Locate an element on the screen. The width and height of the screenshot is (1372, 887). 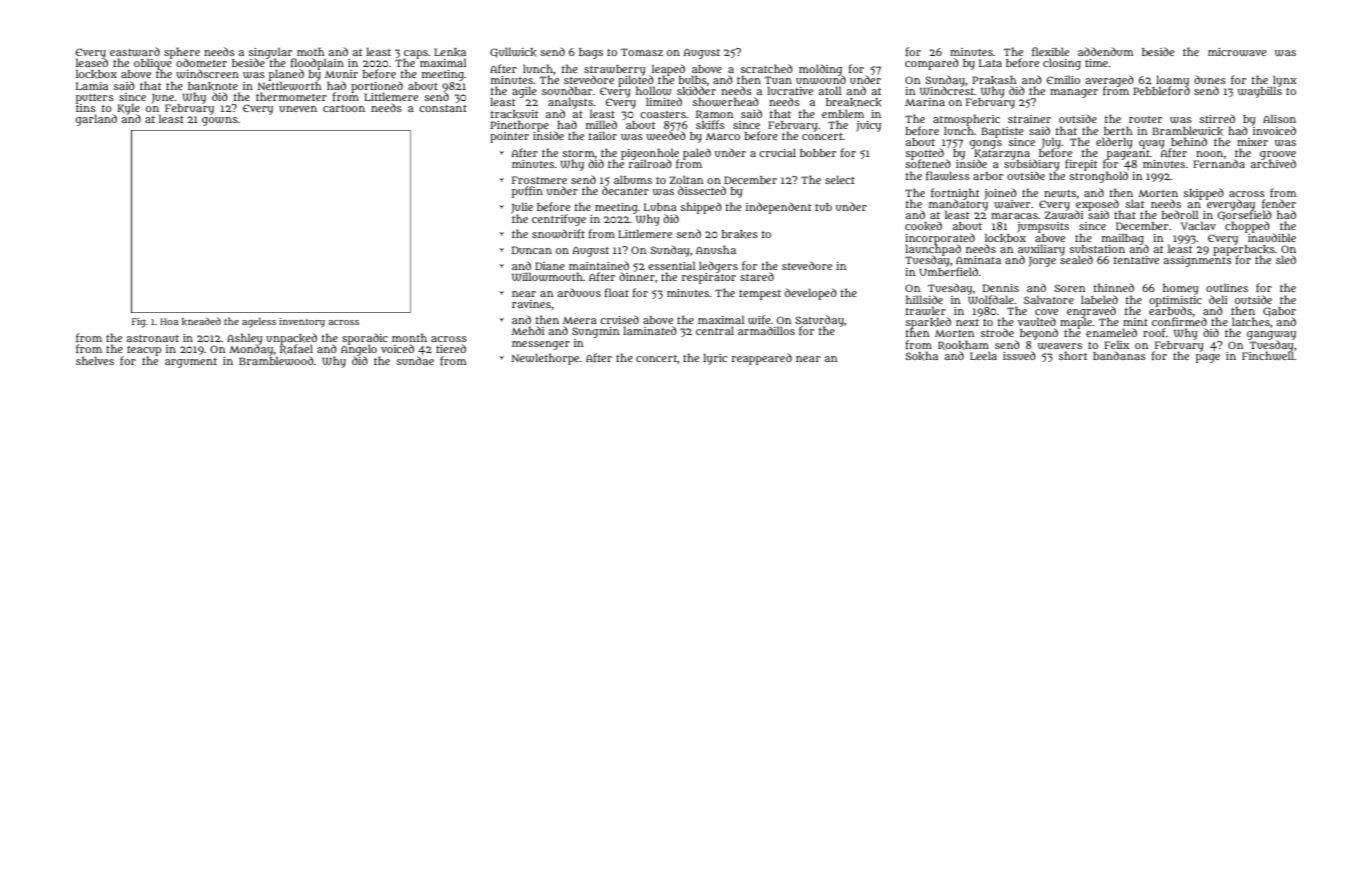
compared is located at coordinates (932, 64).
